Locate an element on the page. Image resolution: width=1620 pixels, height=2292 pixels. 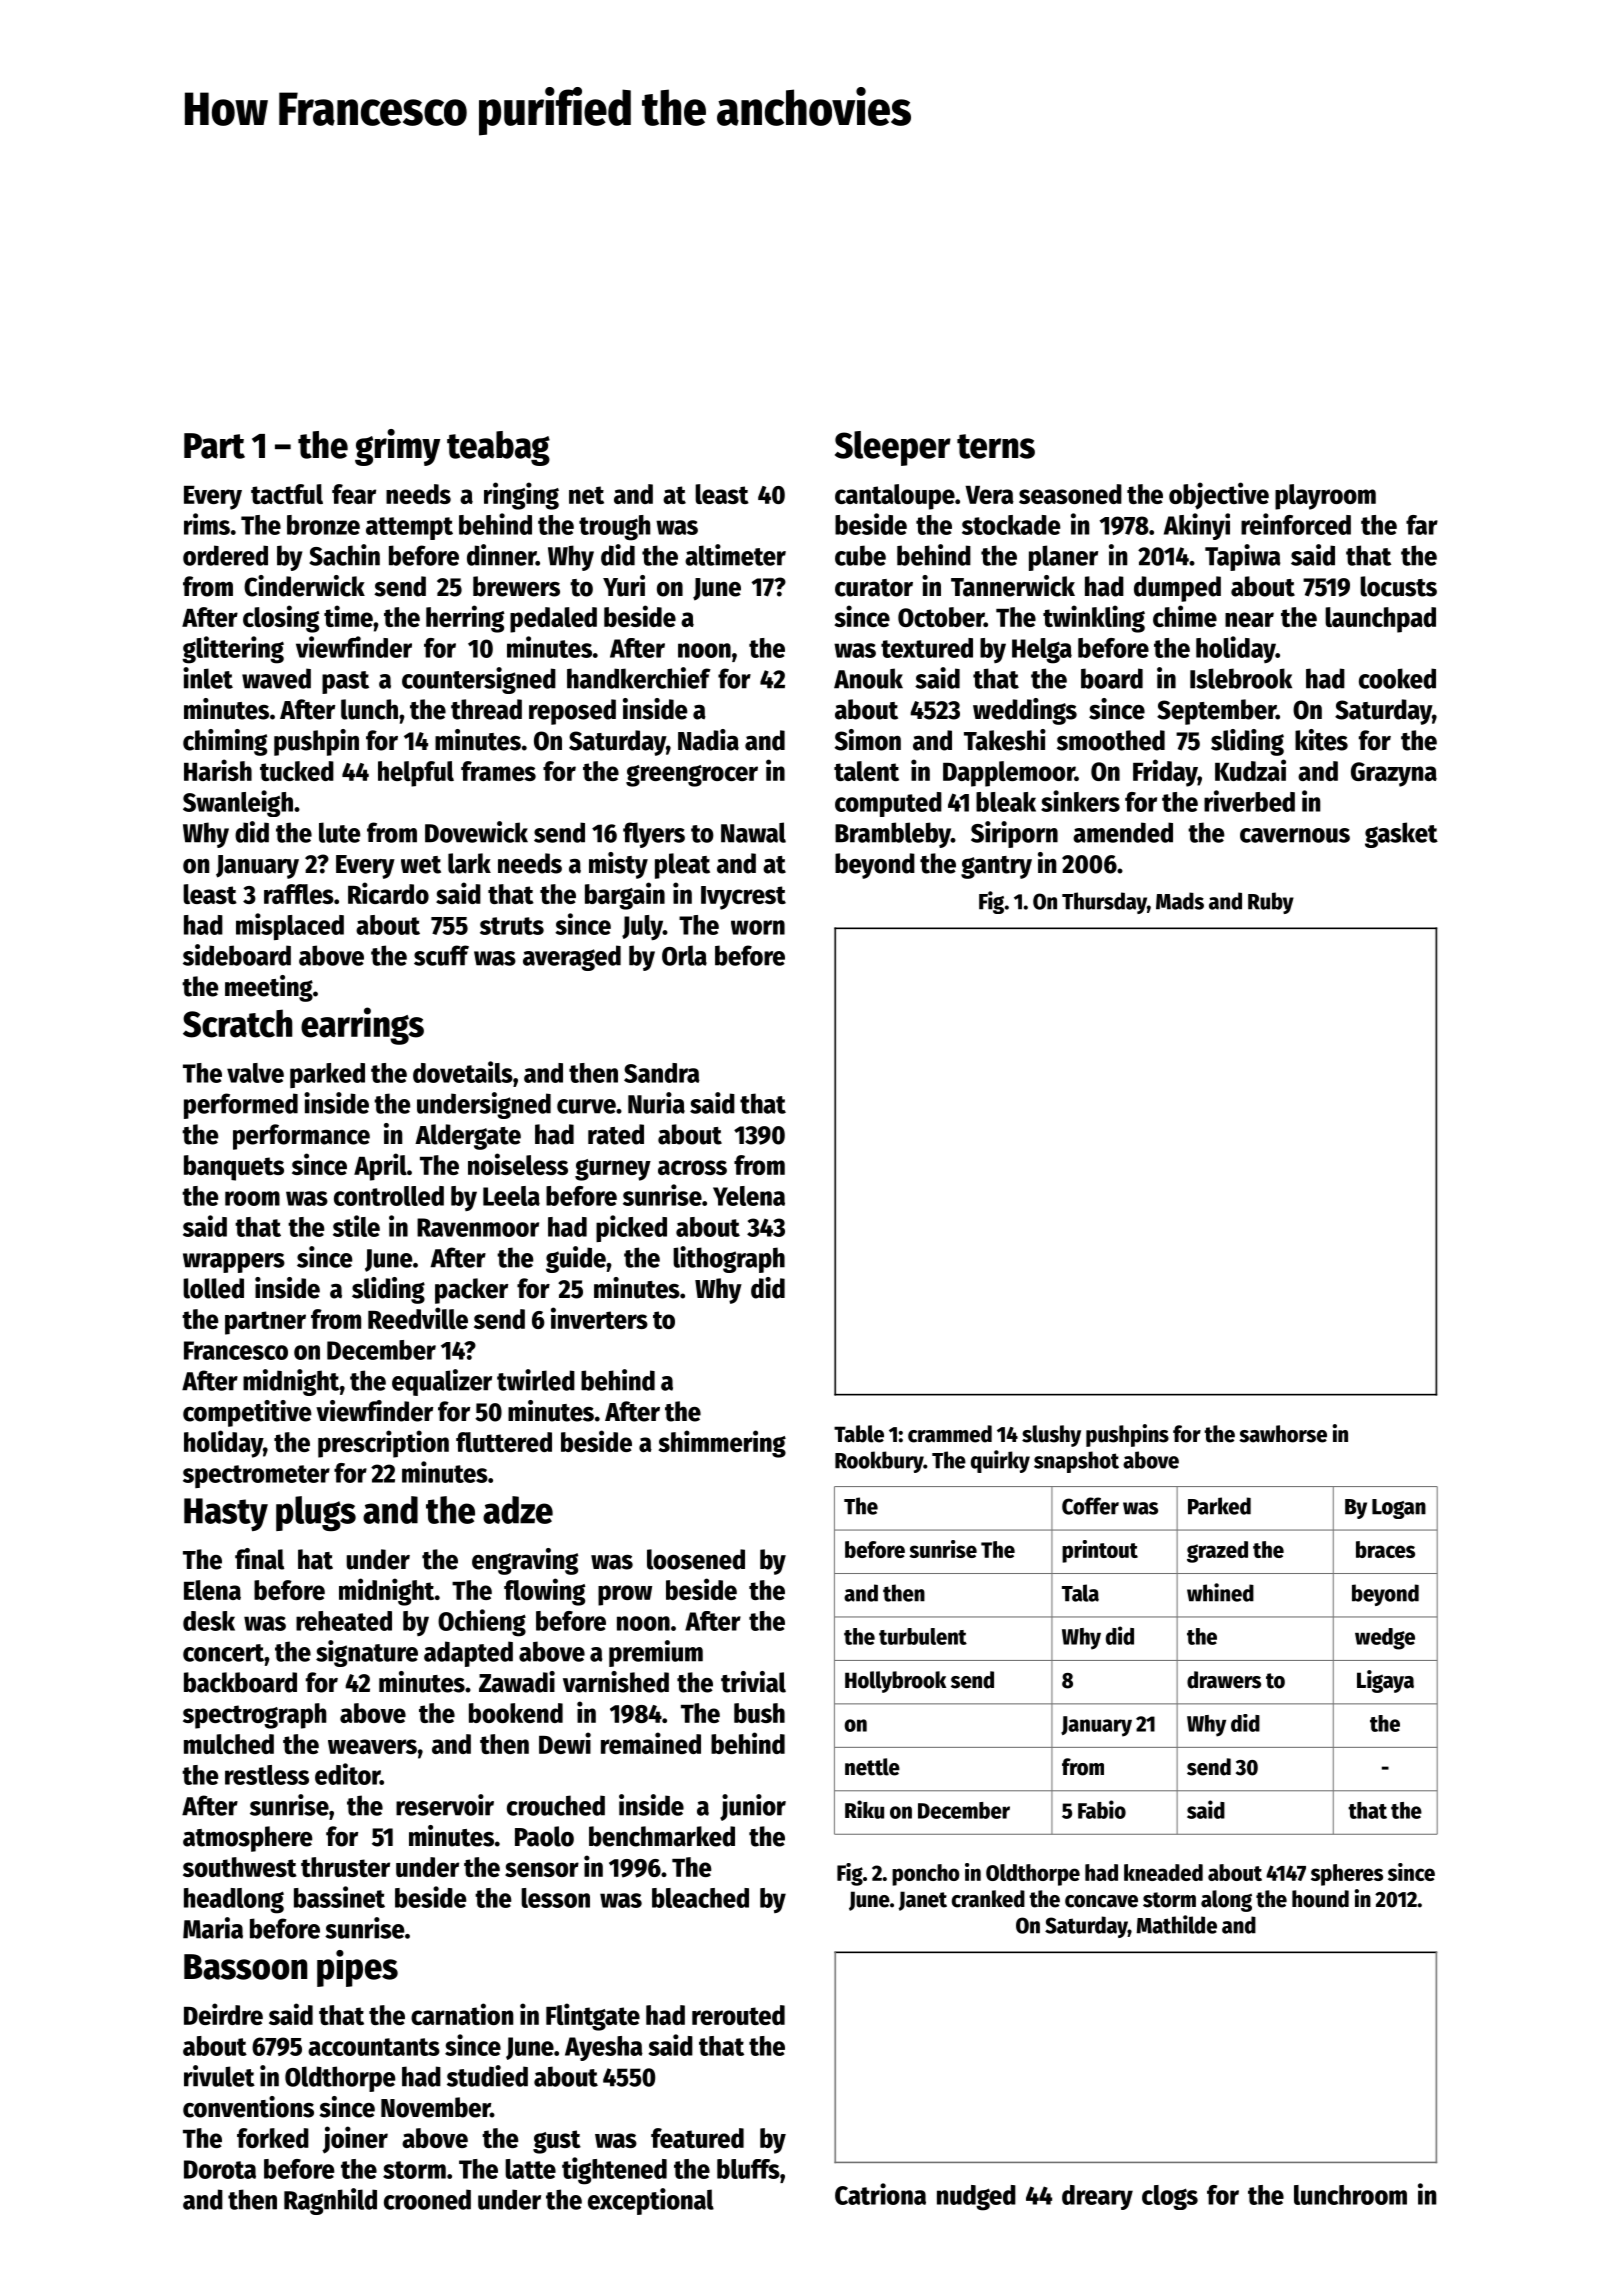
far is located at coordinates (1422, 525).
